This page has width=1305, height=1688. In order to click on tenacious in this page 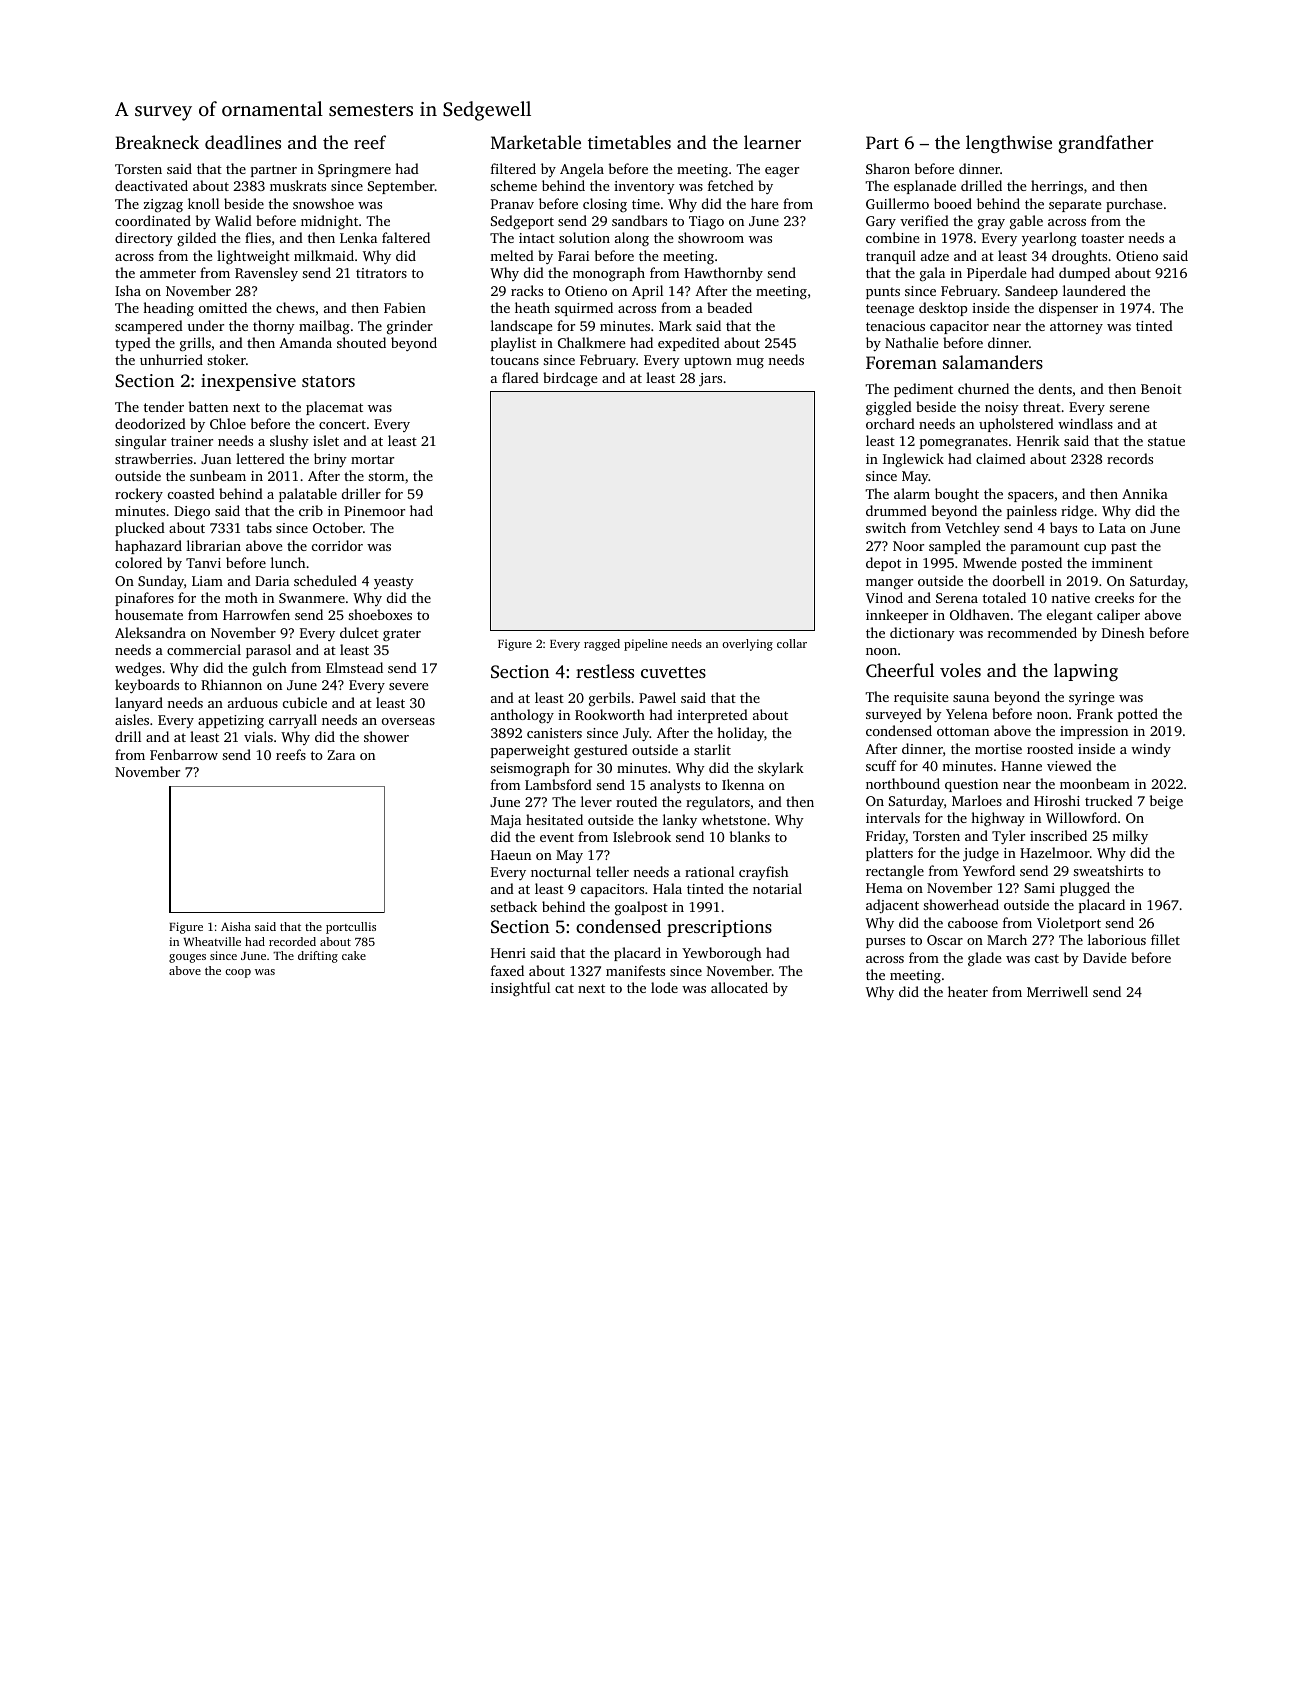, I will do `click(895, 326)`.
